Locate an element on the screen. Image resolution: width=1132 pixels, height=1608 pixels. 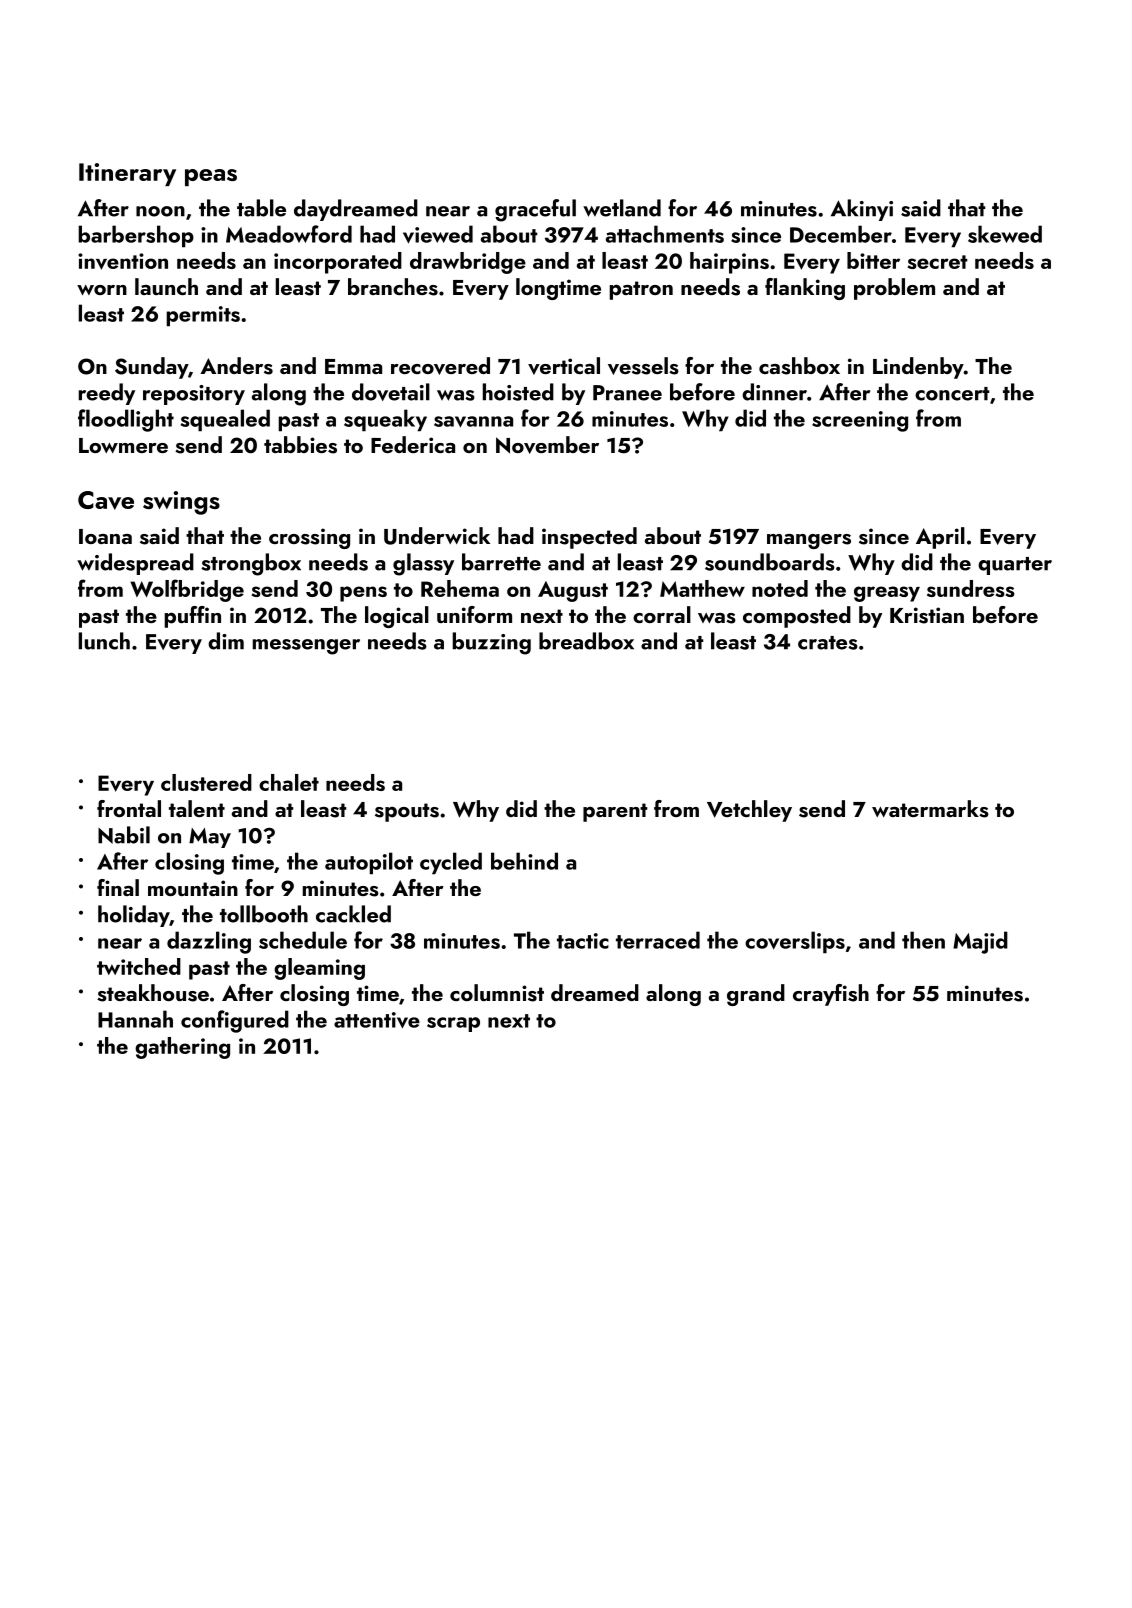
terraced is located at coordinates (658, 940).
